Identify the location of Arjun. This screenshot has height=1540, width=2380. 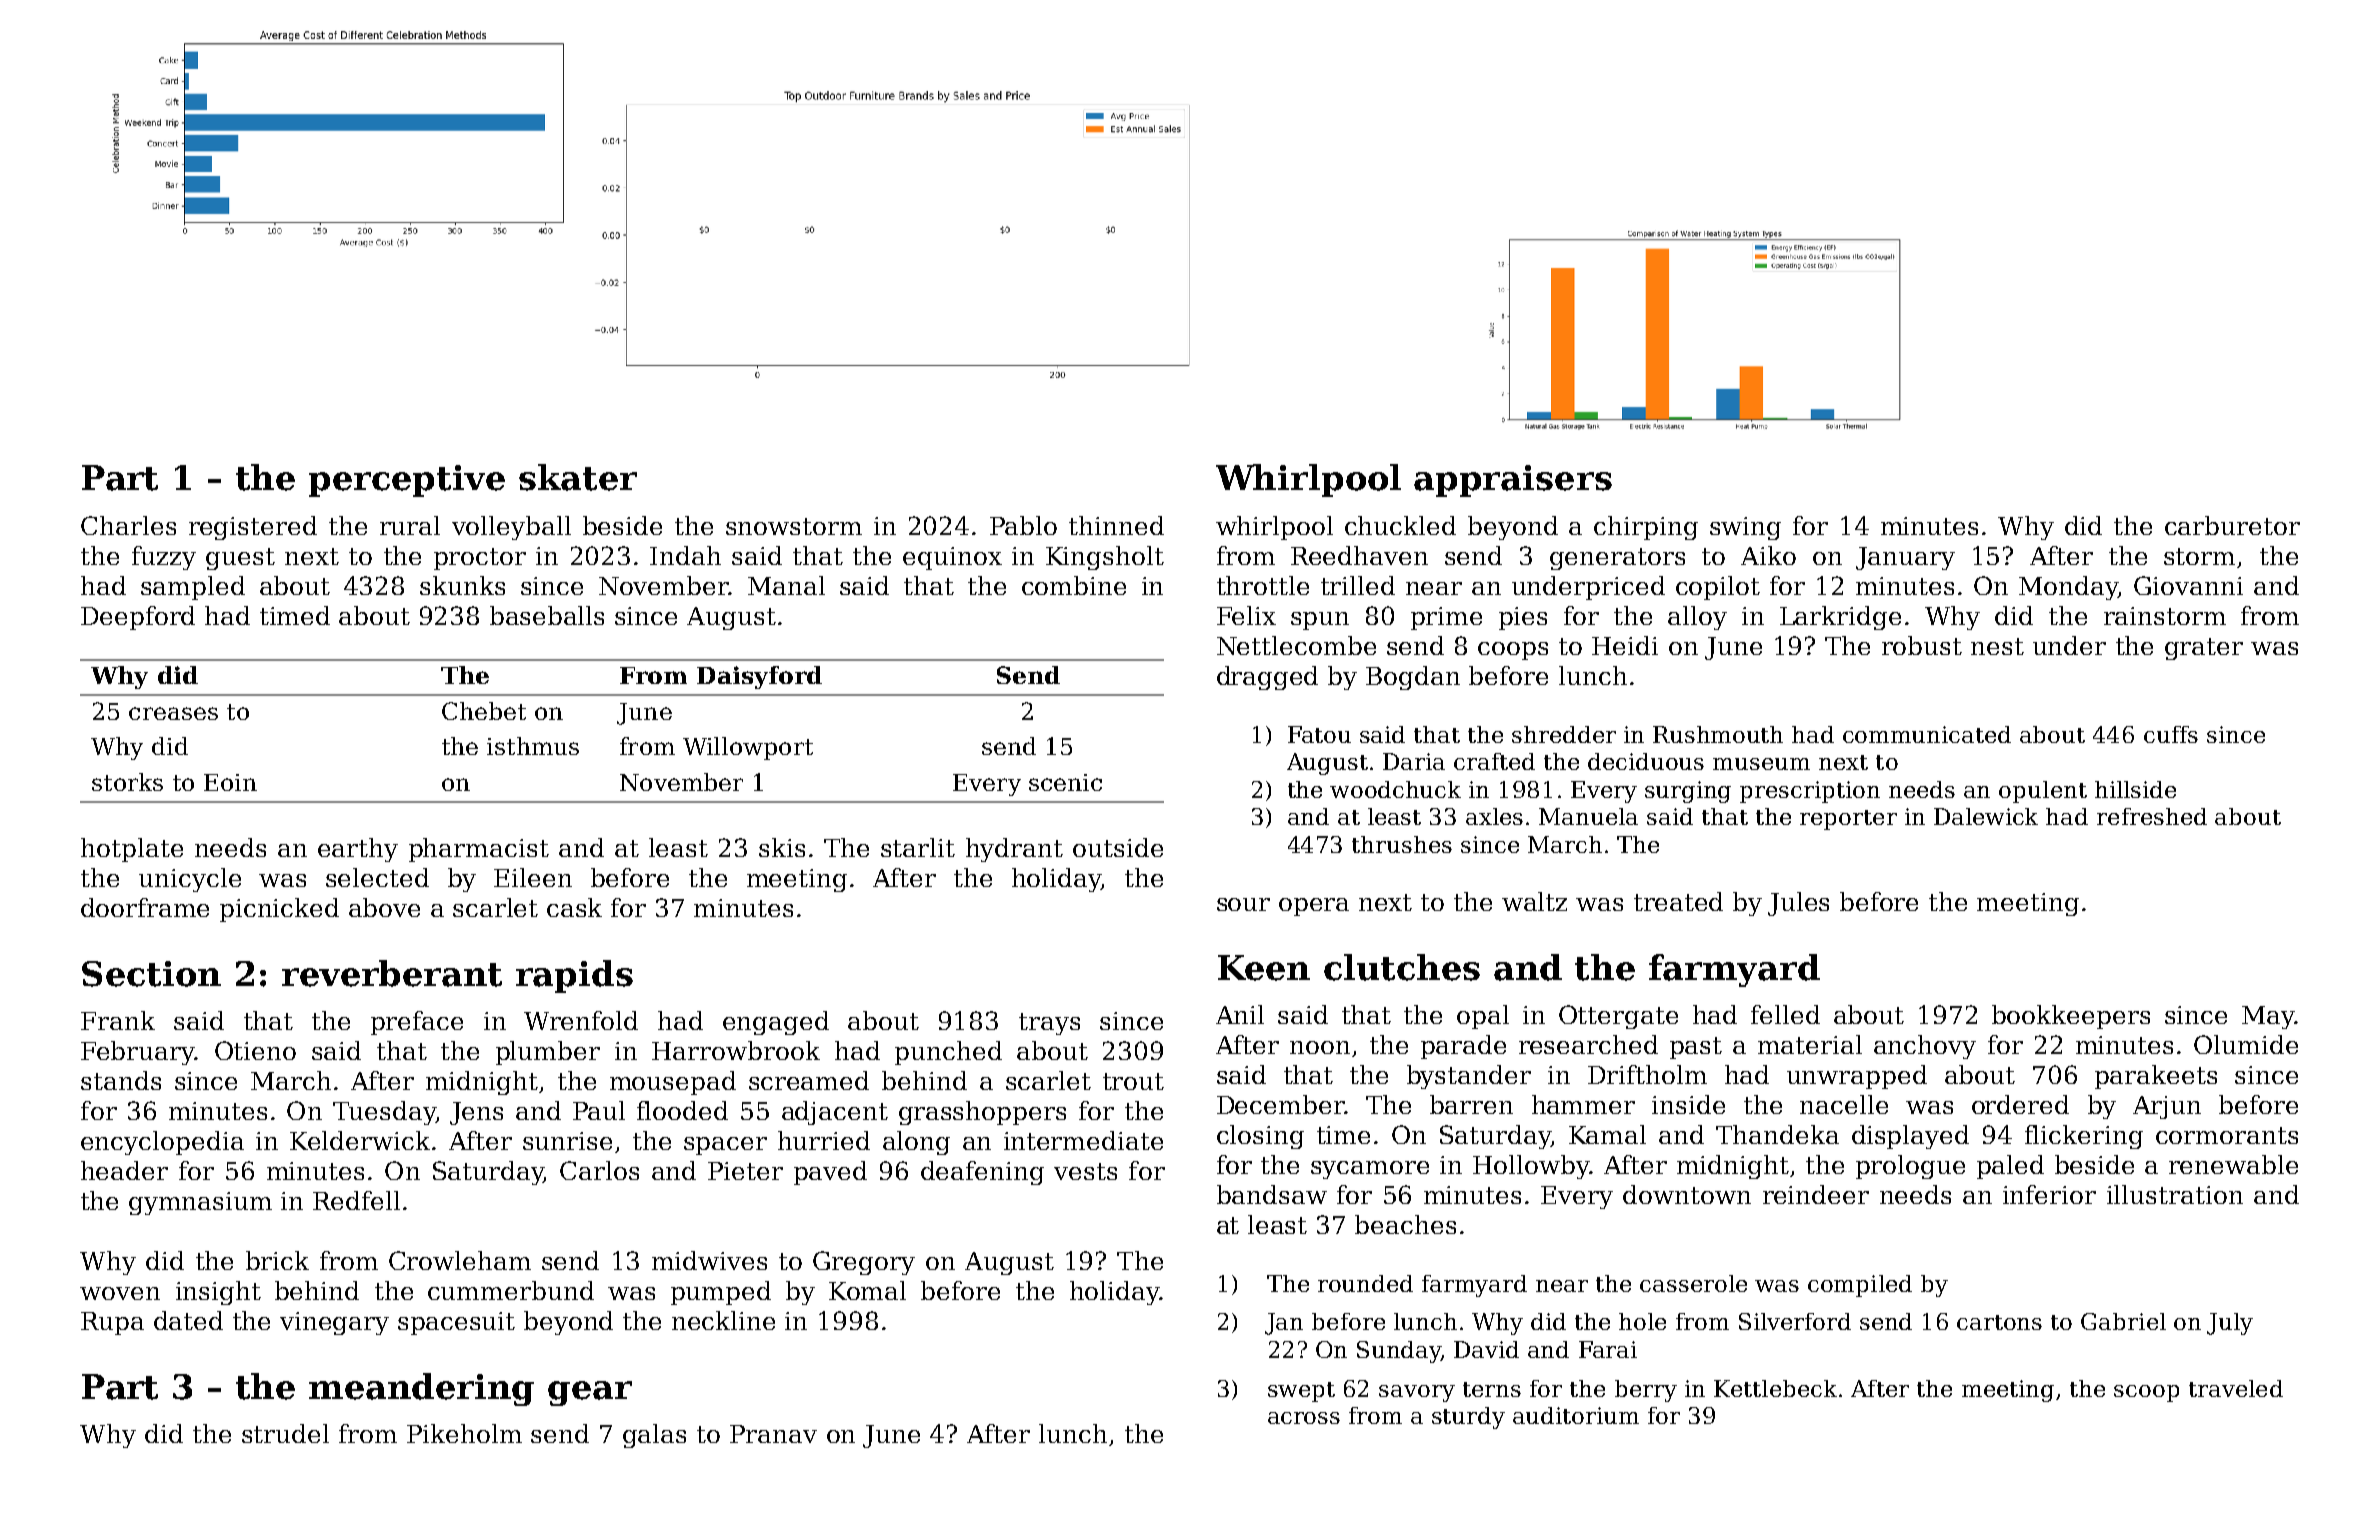
(2167, 1107).
